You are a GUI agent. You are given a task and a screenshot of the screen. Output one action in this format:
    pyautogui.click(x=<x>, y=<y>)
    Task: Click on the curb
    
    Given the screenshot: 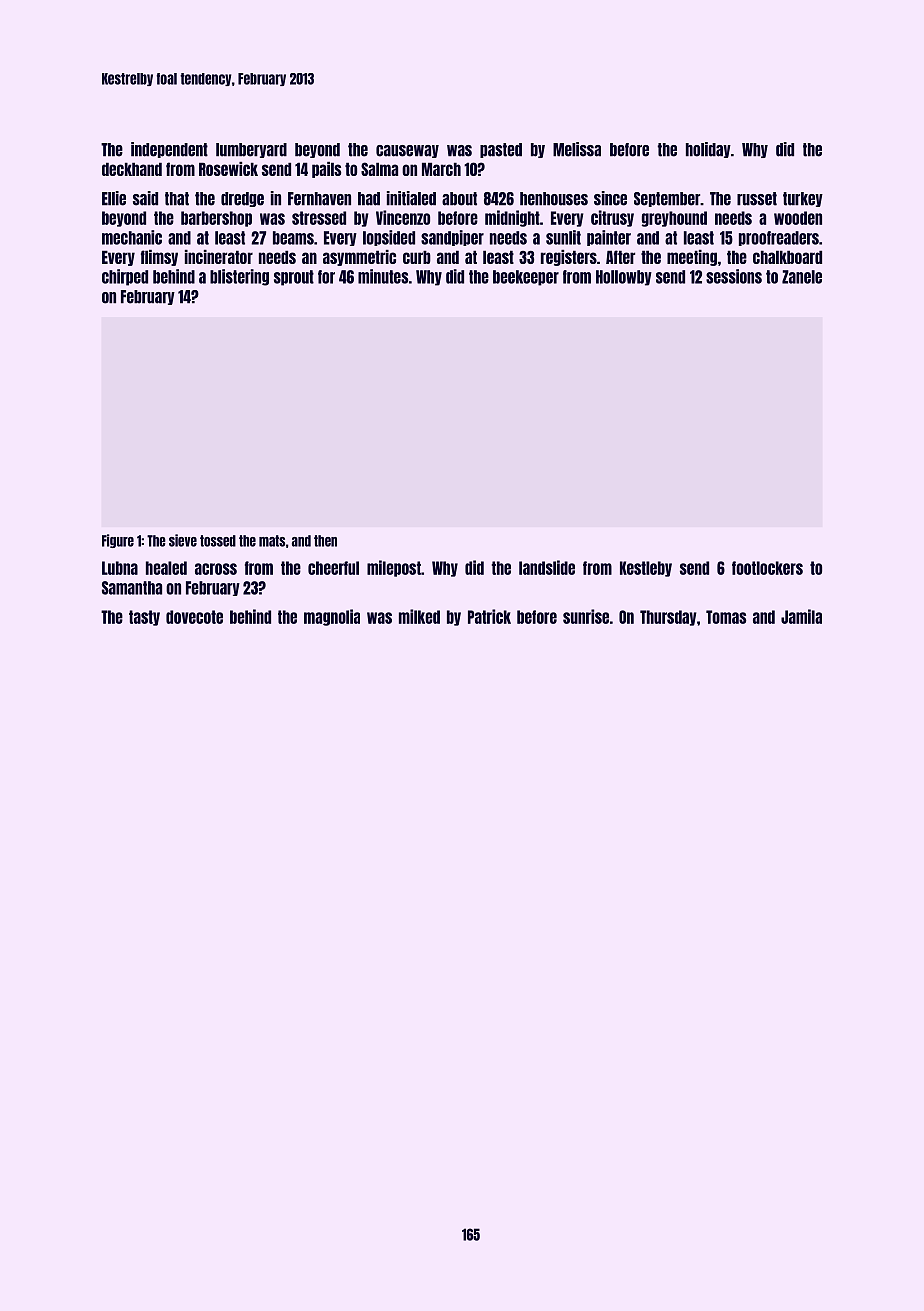 What is the action you would take?
    pyautogui.click(x=417, y=257)
